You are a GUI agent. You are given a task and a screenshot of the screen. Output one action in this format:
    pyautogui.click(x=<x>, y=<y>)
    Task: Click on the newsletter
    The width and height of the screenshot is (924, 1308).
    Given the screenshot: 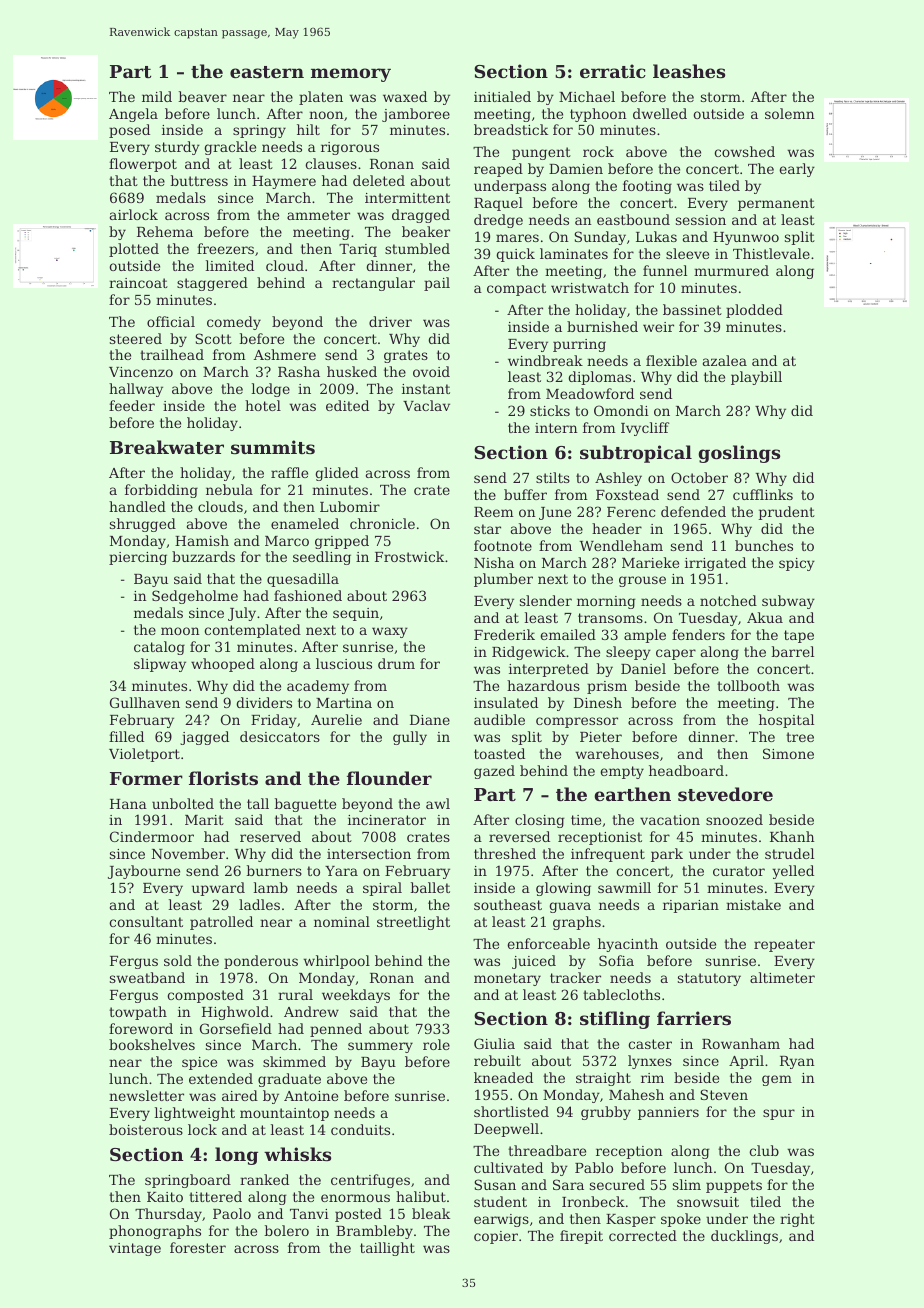 What is the action you would take?
    pyautogui.click(x=146, y=1095)
